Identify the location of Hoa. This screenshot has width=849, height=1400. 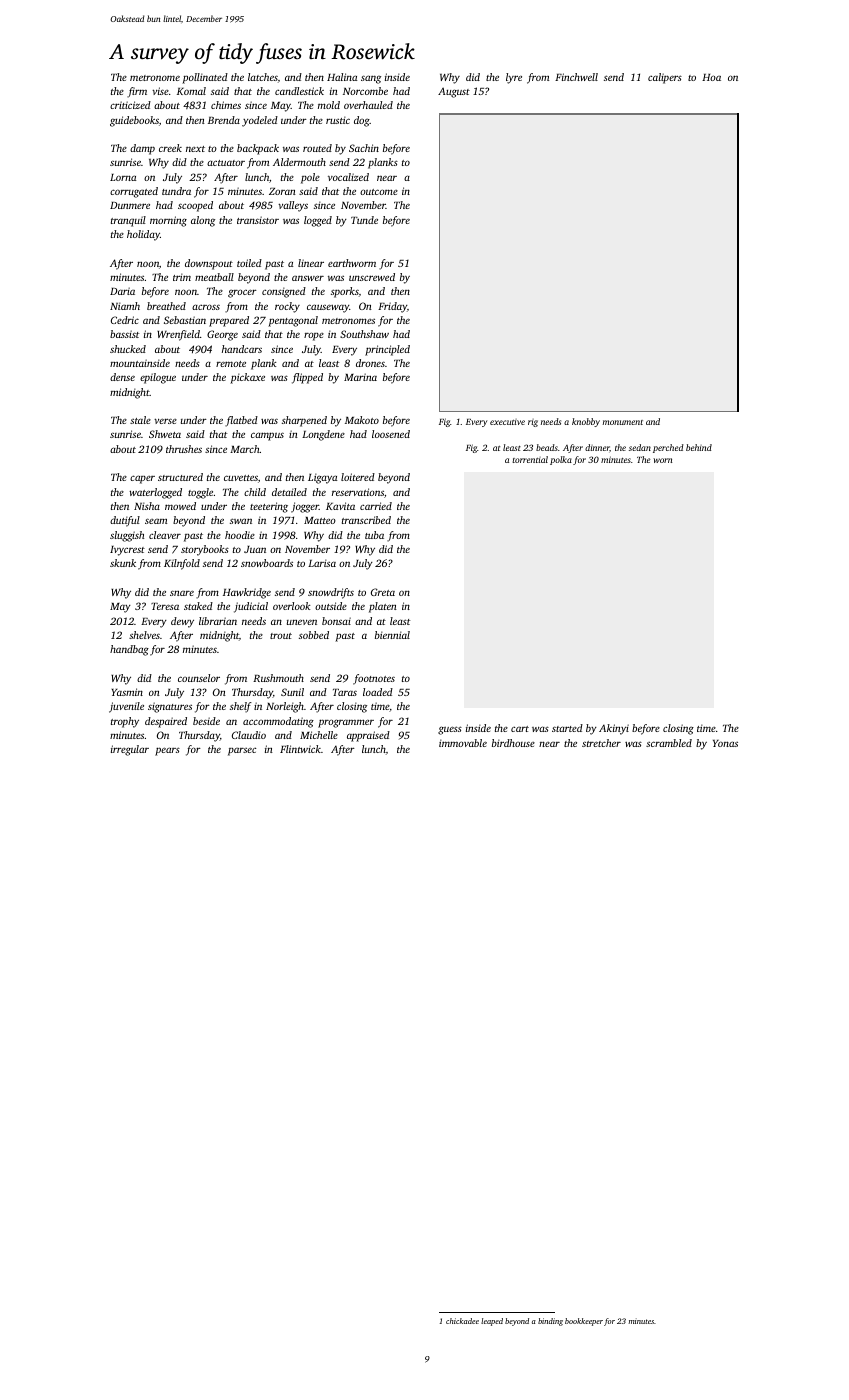
(711, 77).
